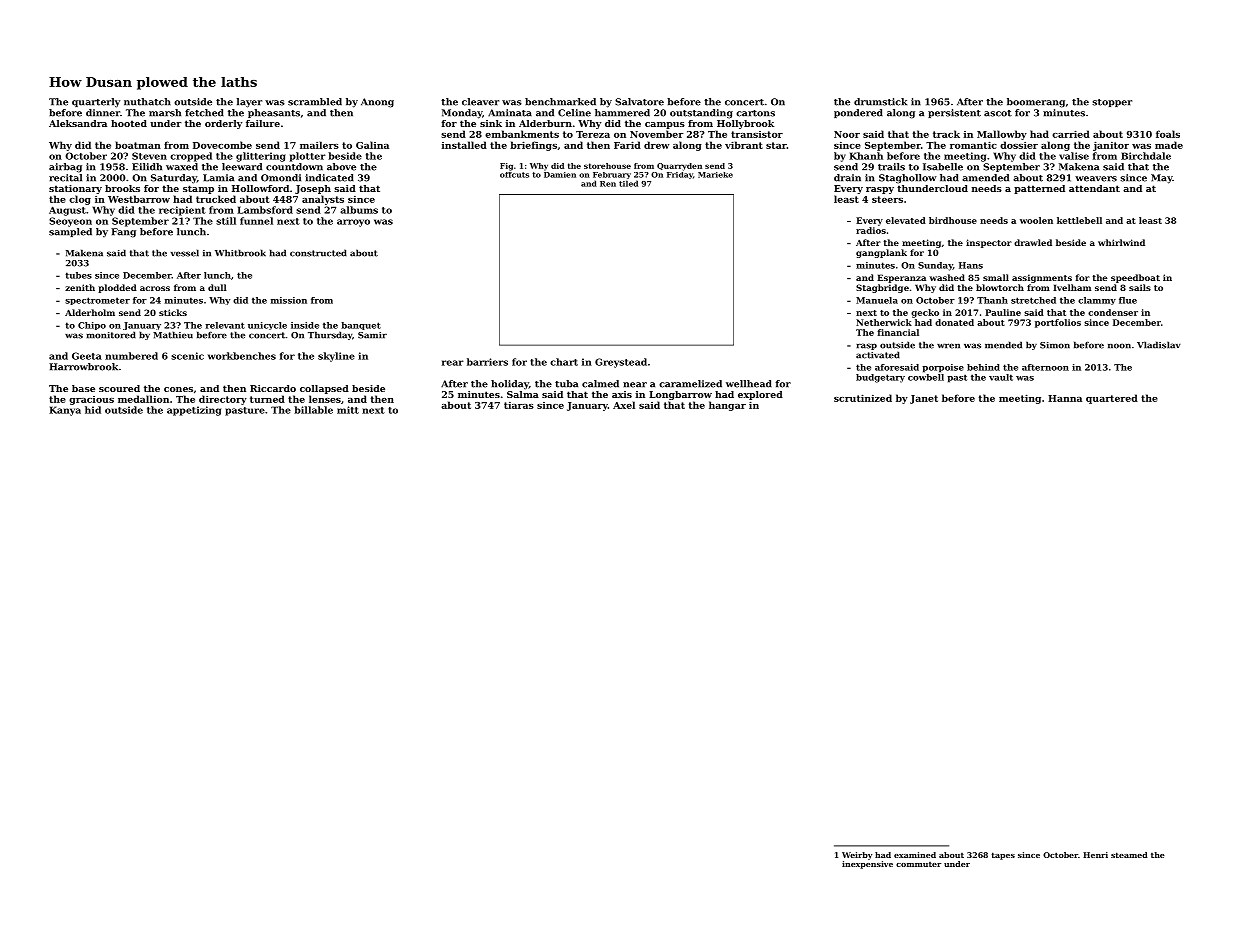 This page has height=952, width=1233. I want to click on tapes, so click(1003, 856).
